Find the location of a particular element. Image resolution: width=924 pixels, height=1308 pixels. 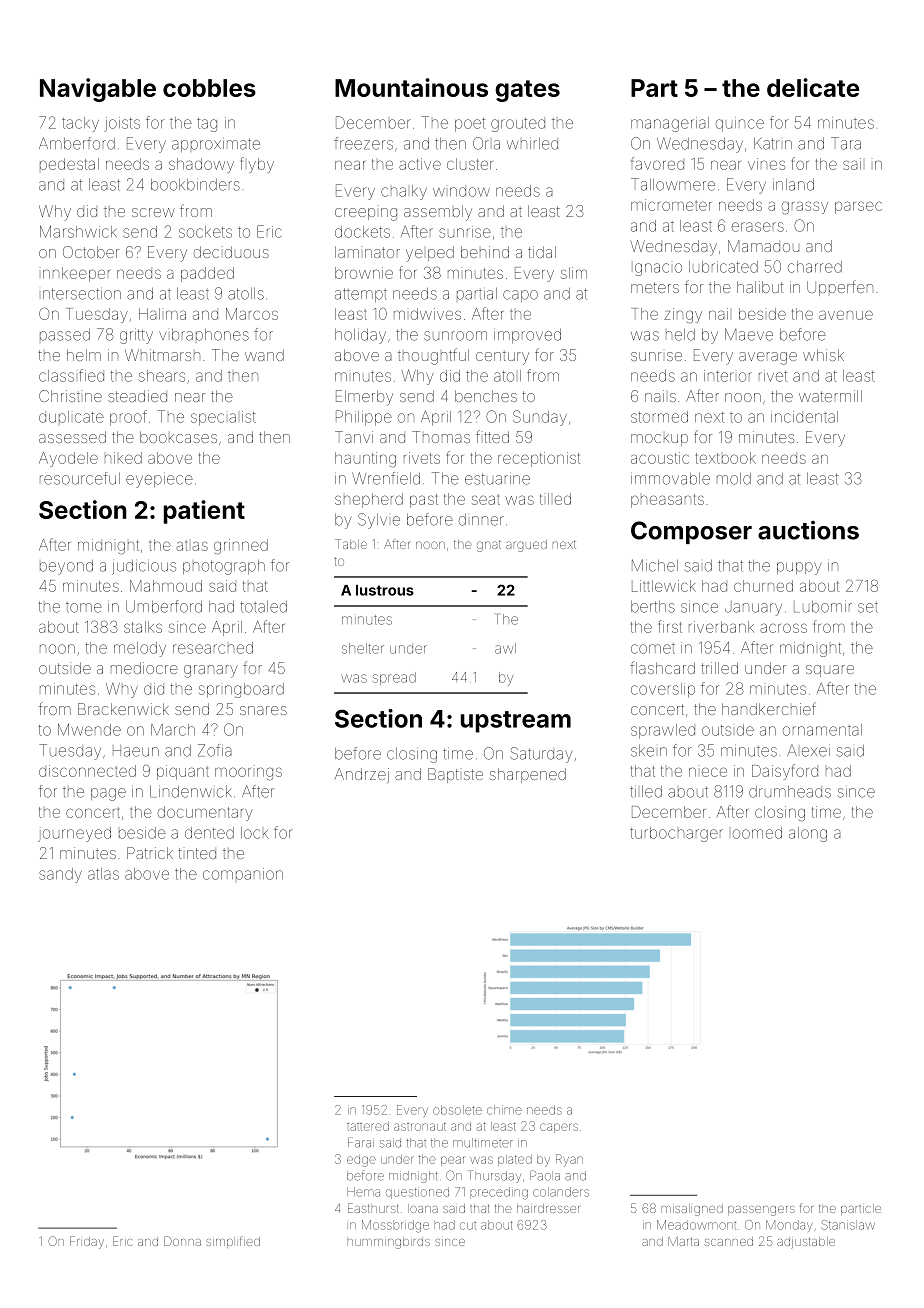

sandy is located at coordinates (60, 875).
